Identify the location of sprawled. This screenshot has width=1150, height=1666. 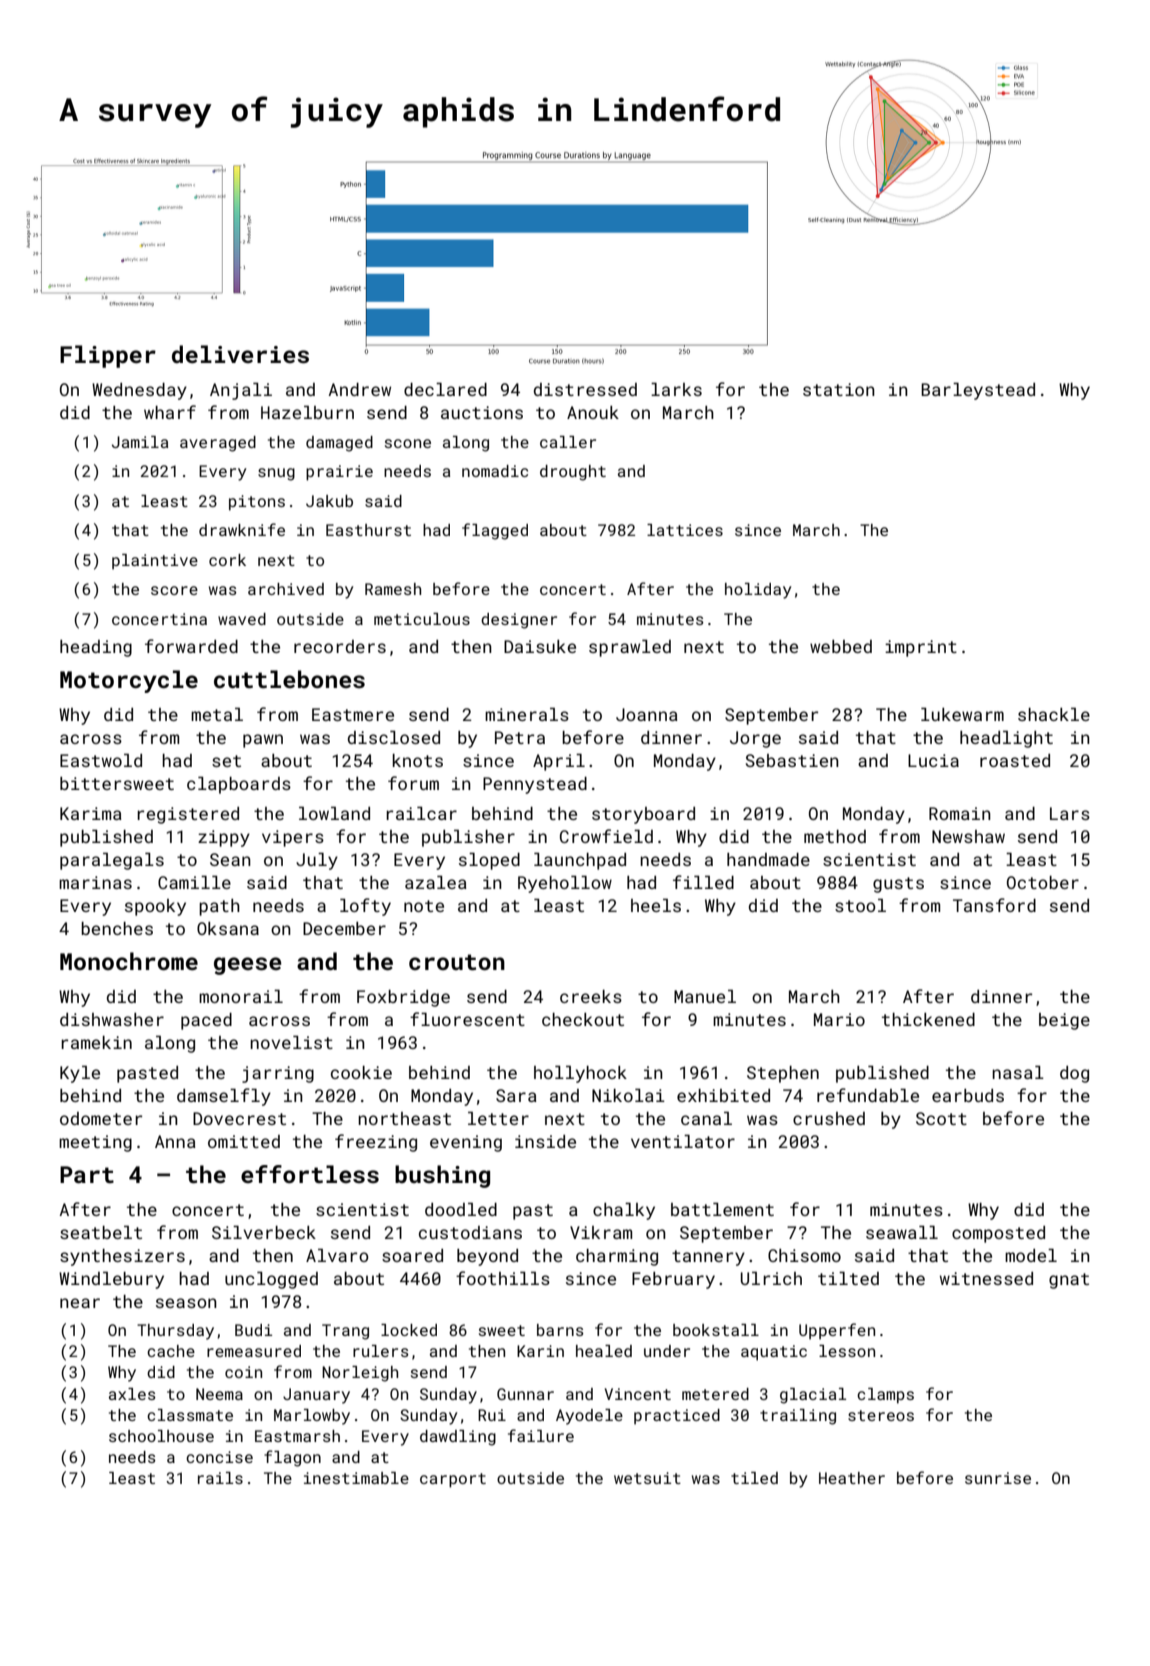
(630, 648).
